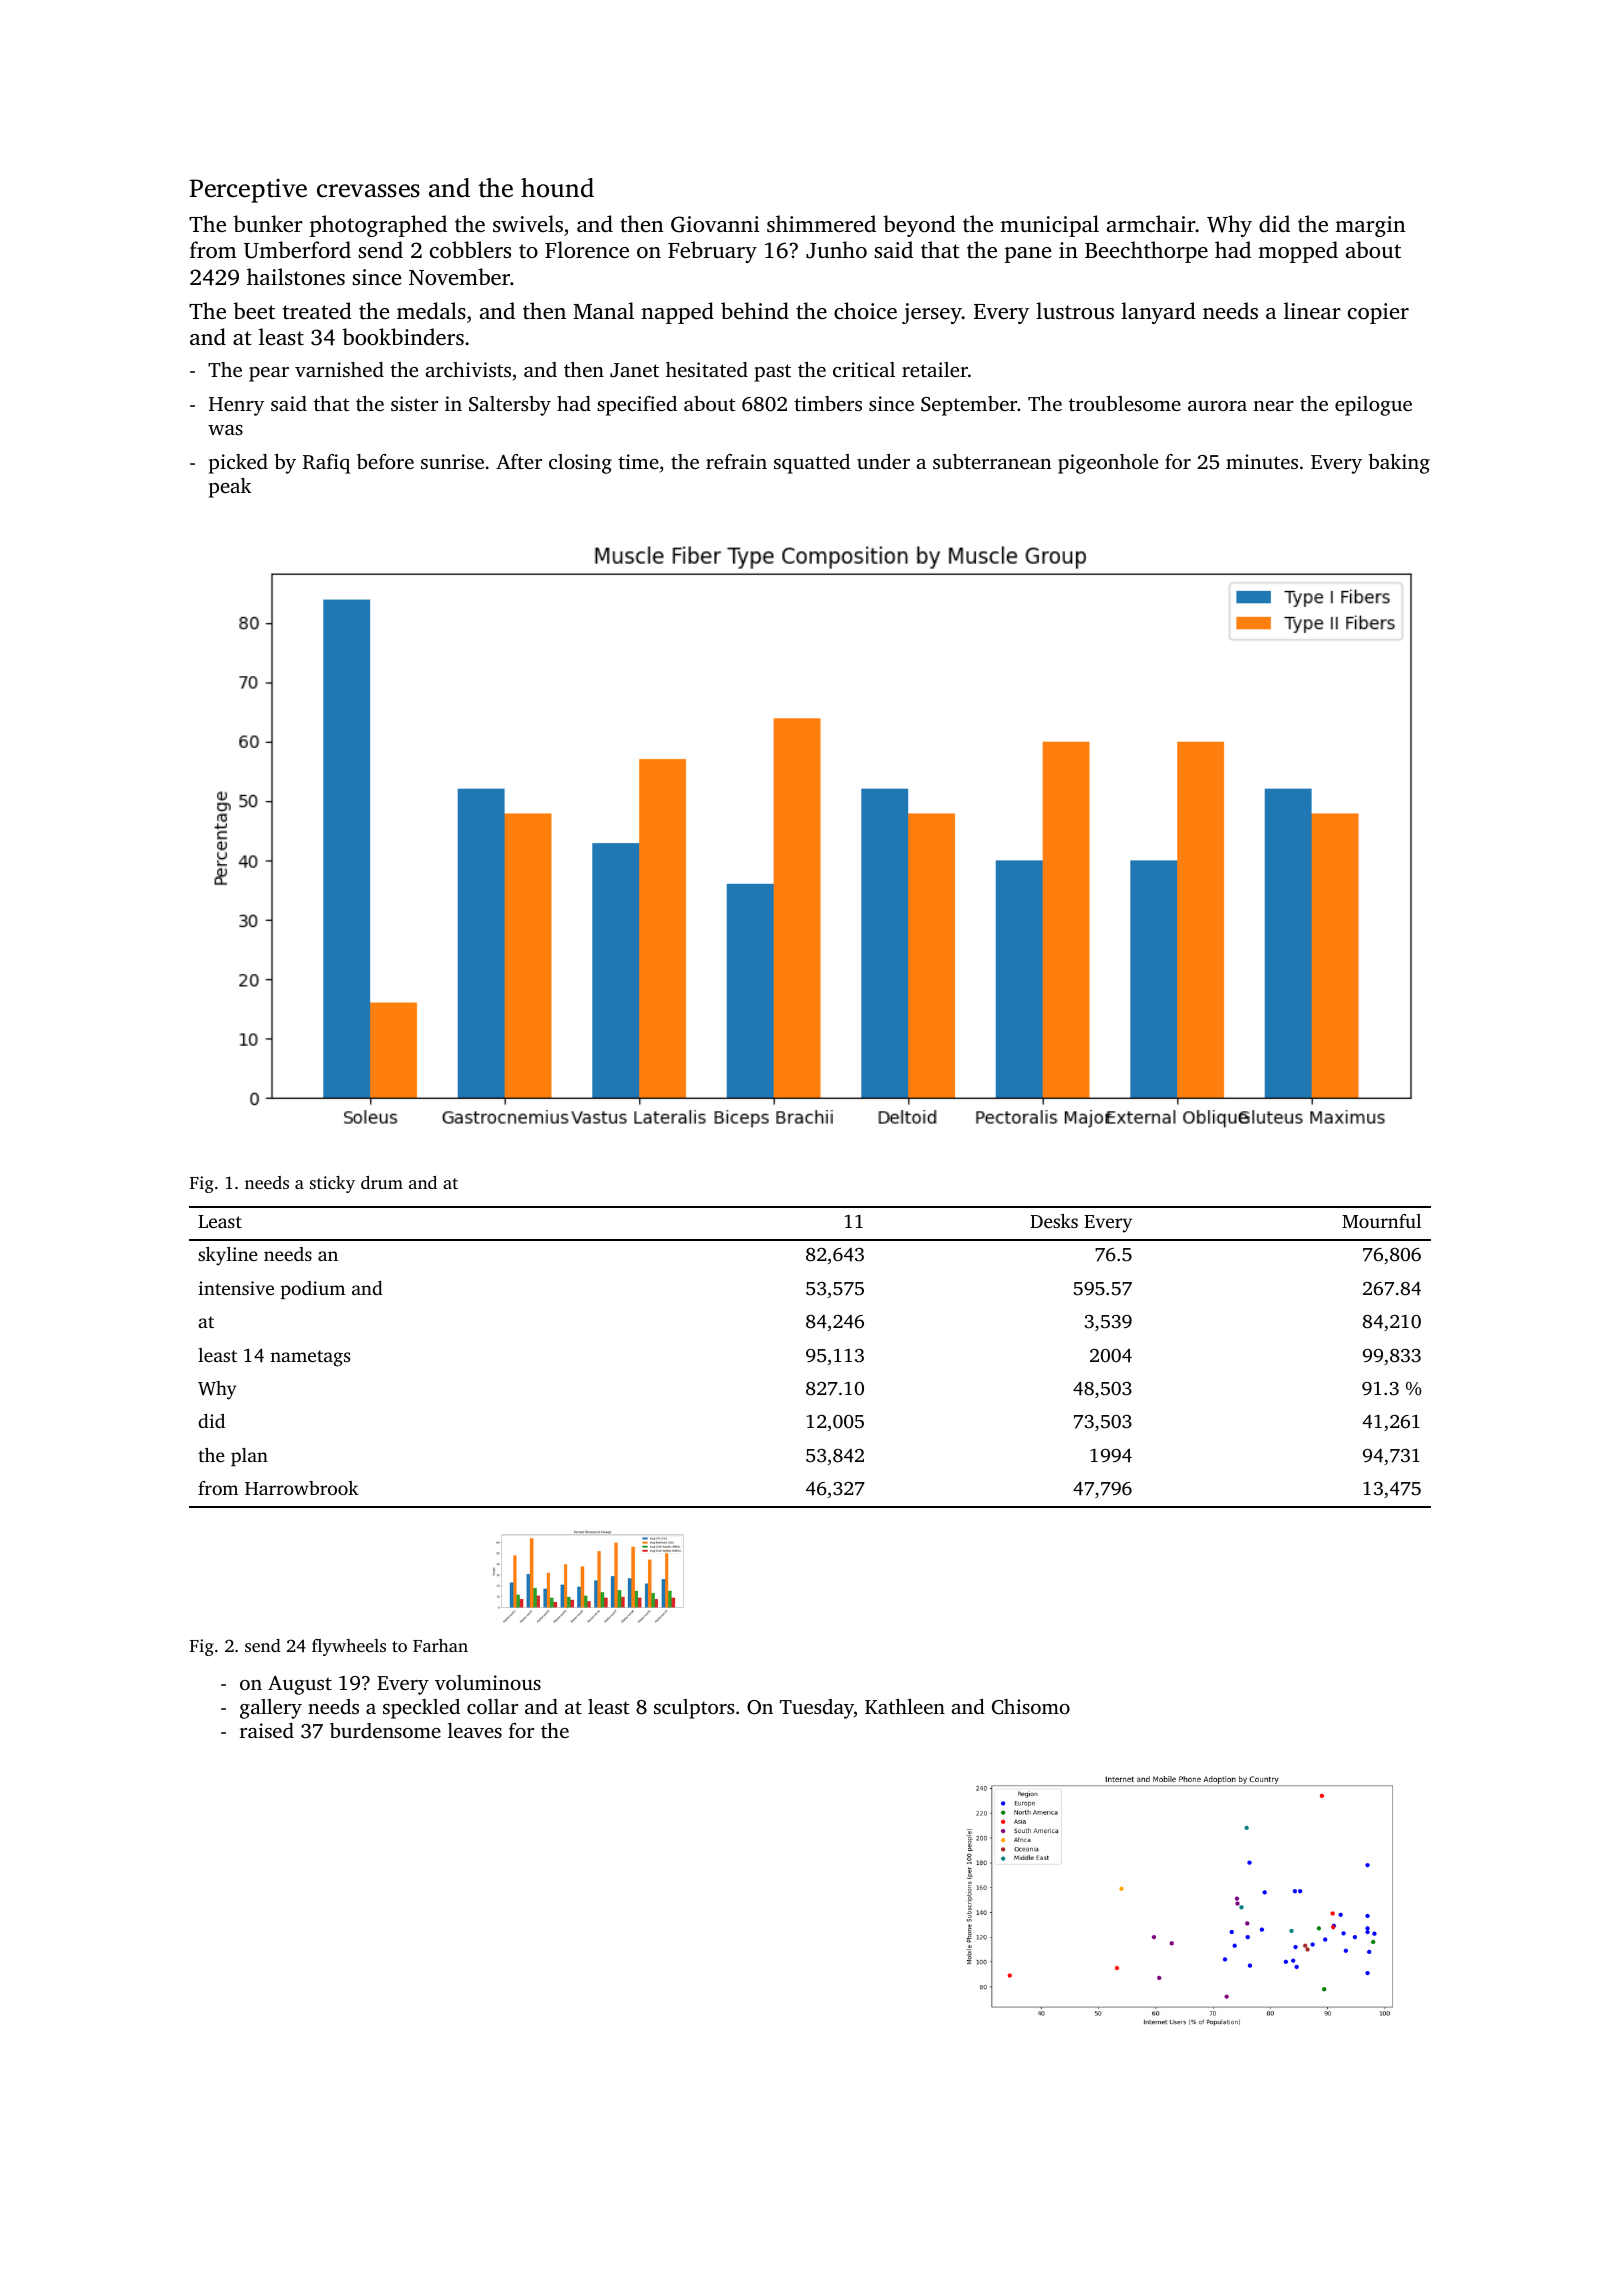 Image resolution: width=1620 pixels, height=2292 pixels. What do you see at coordinates (267, 1730) in the screenshot?
I see `raised` at bounding box center [267, 1730].
